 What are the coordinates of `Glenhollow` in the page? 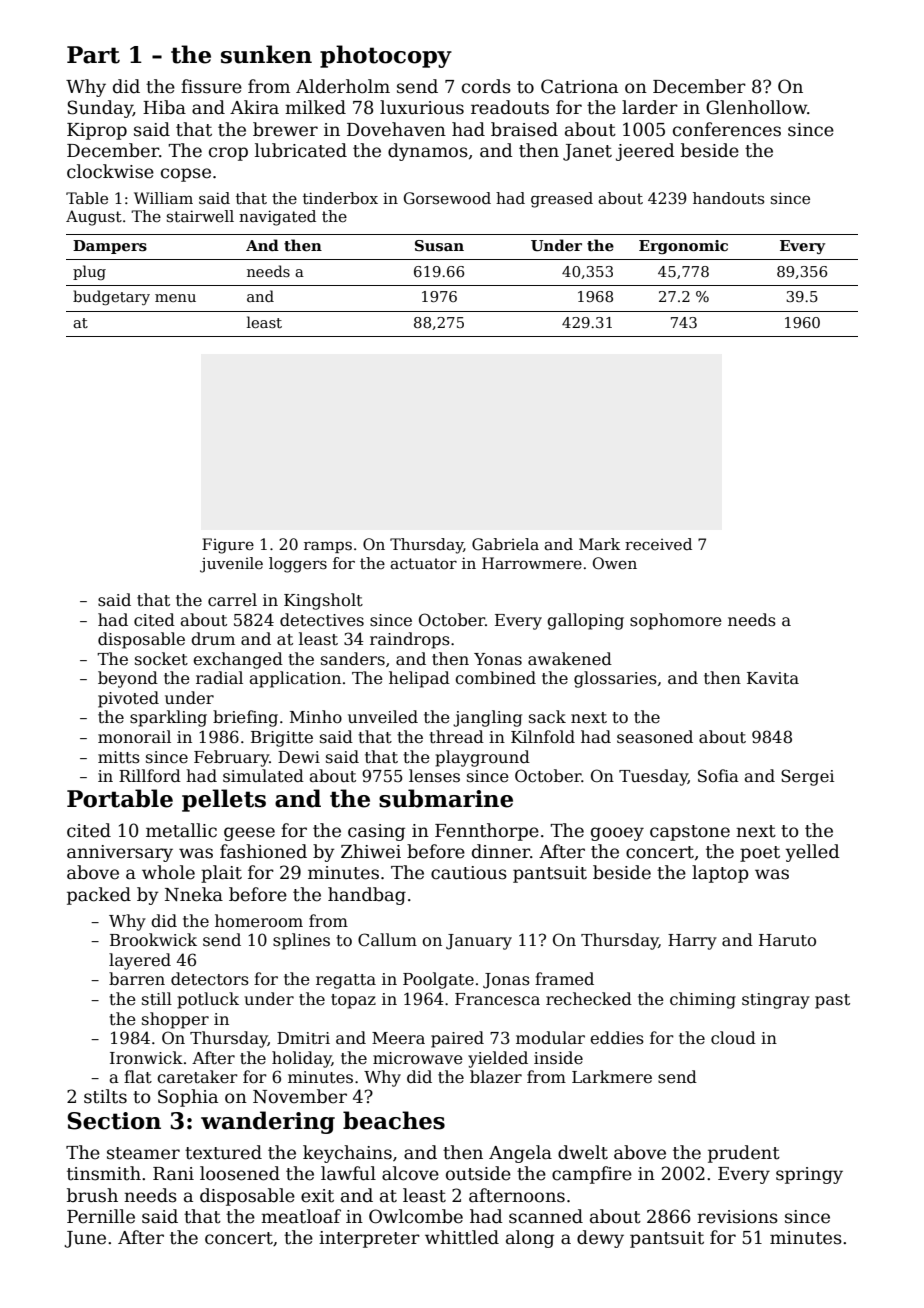 It's located at (756, 107).
